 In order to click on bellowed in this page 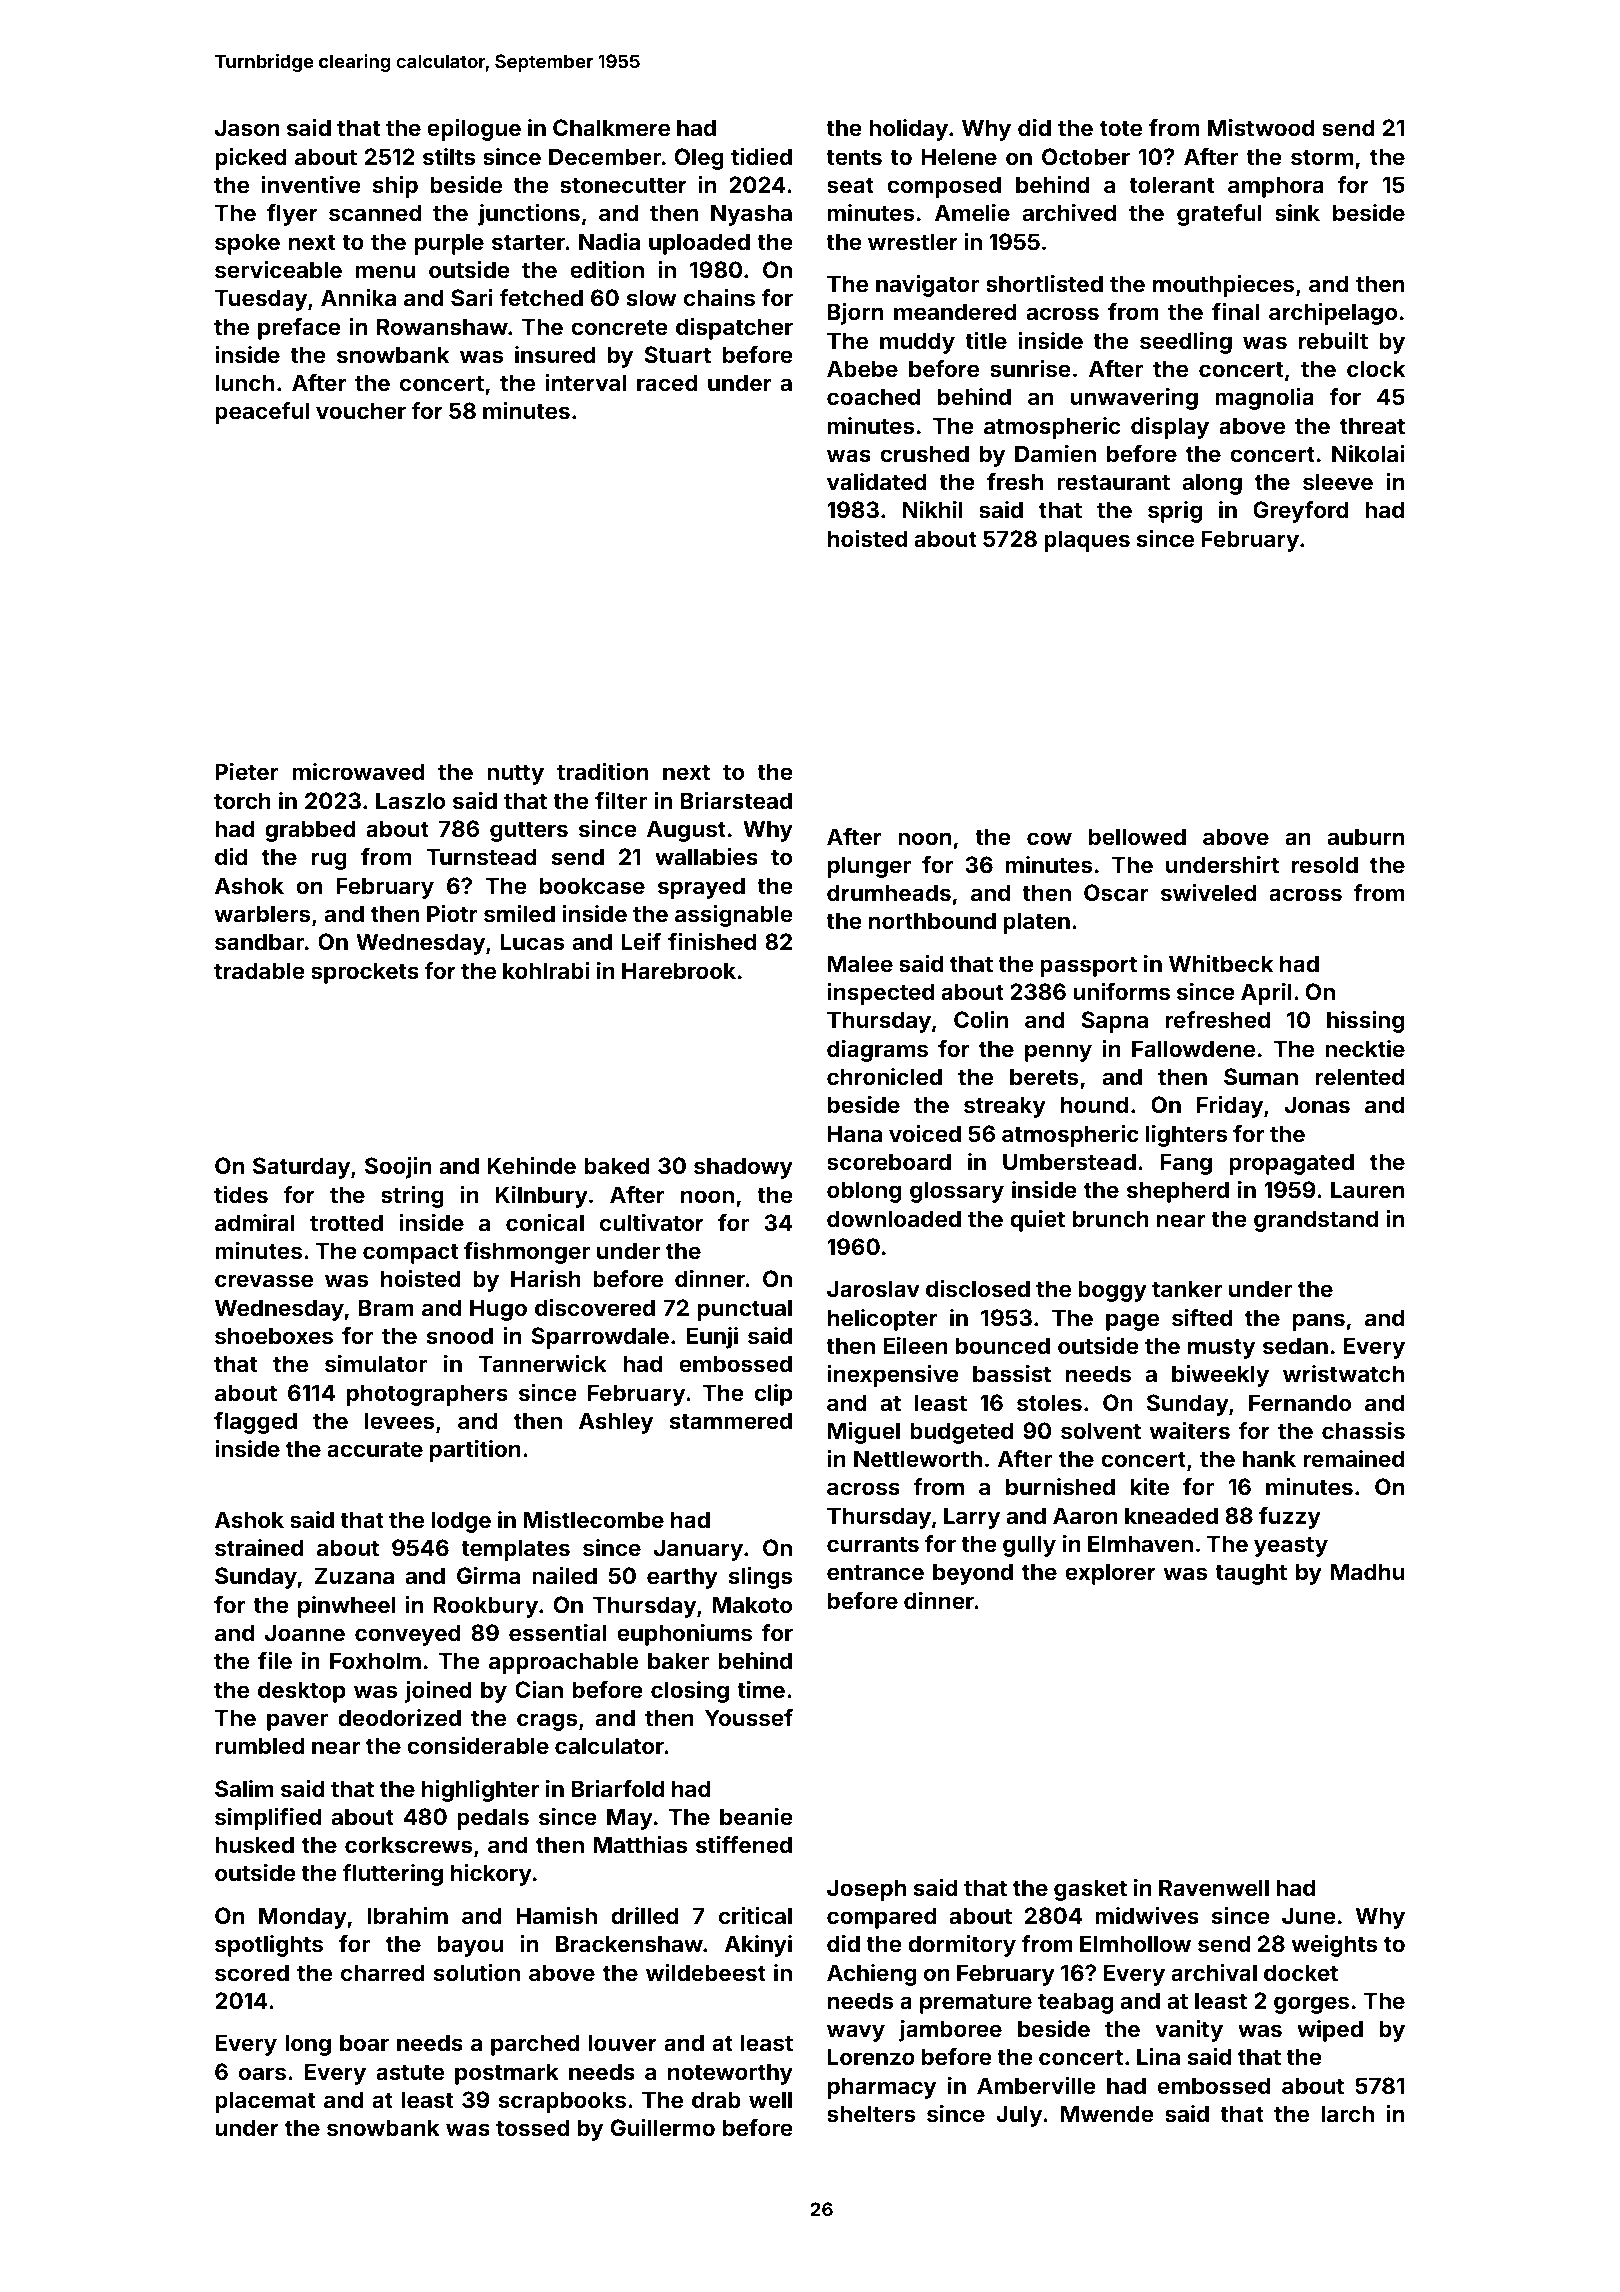, I will do `click(1137, 836)`.
